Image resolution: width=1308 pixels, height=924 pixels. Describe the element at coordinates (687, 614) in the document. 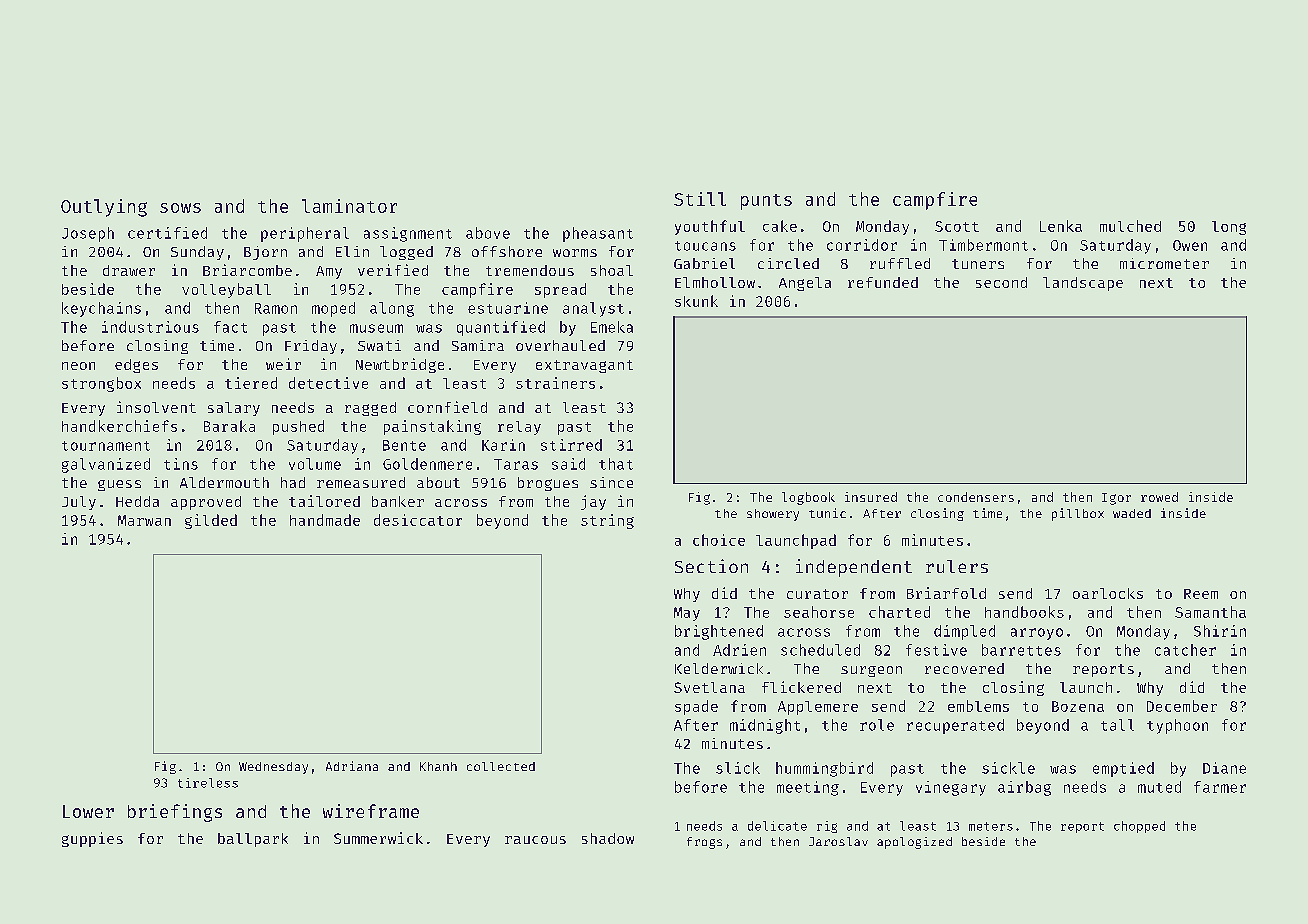

I see `May` at that location.
